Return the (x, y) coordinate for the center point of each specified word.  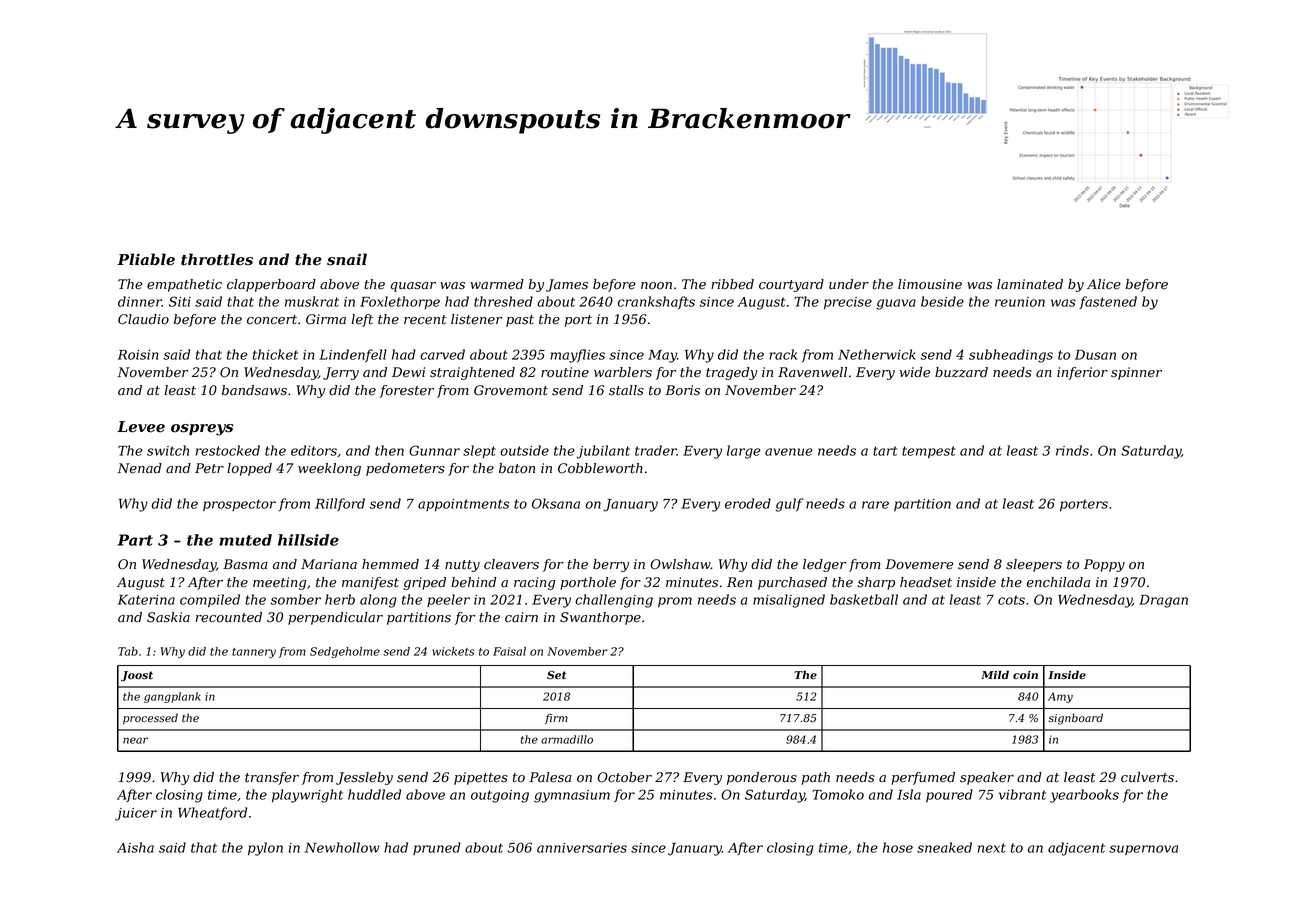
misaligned (789, 601)
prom (675, 602)
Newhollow (342, 847)
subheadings (1011, 356)
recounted (228, 617)
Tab (128, 651)
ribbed (732, 284)
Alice (1104, 284)
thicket (275, 354)
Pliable (146, 259)
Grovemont (511, 390)
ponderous (762, 778)
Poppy (1104, 565)
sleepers (1034, 565)
